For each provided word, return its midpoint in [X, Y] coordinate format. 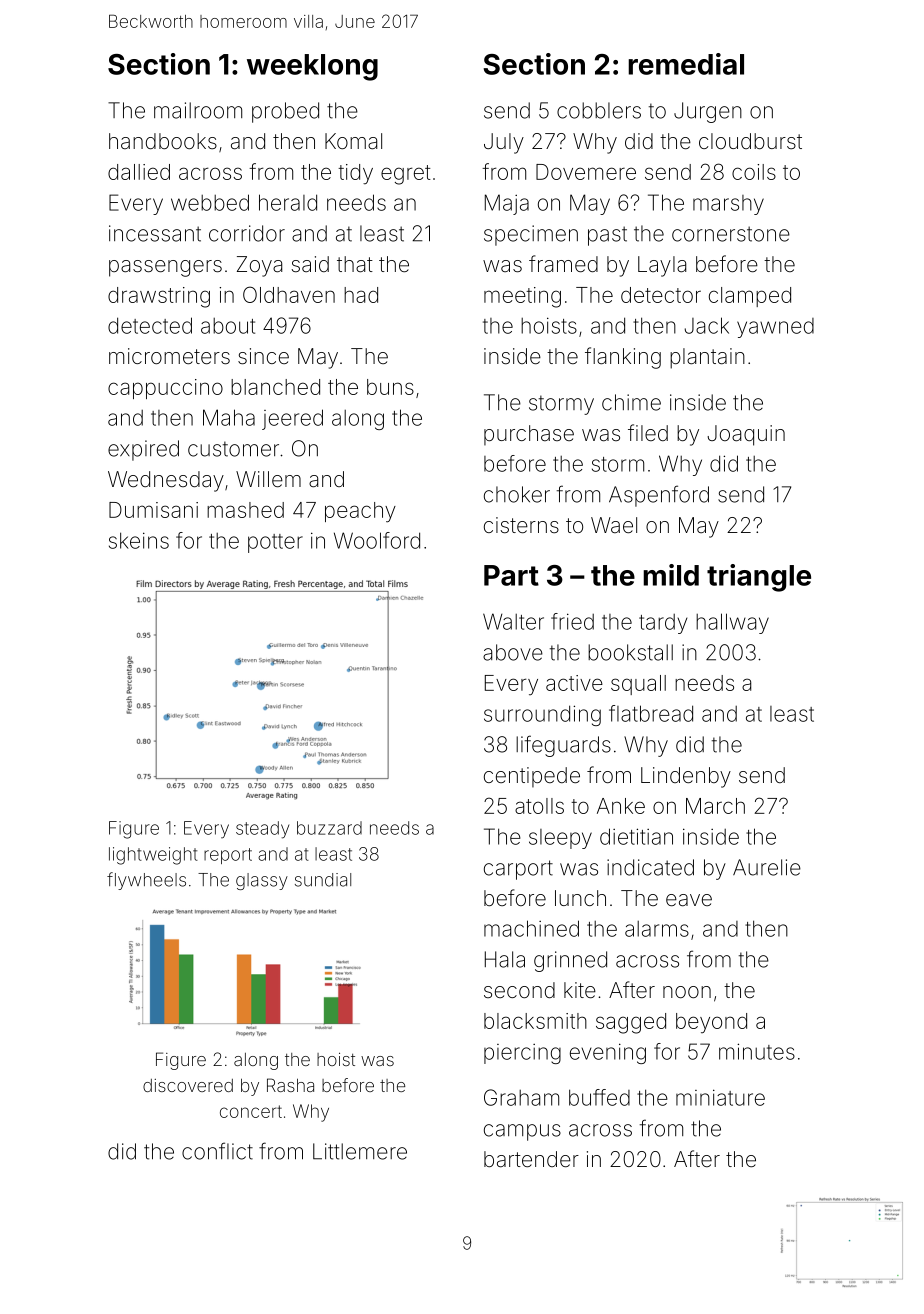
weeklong [312, 67]
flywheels [146, 881]
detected [150, 325]
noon [687, 992]
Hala [505, 959]
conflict [217, 1151]
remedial [686, 64]
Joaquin [746, 435]
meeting [522, 297]
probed [285, 112]
